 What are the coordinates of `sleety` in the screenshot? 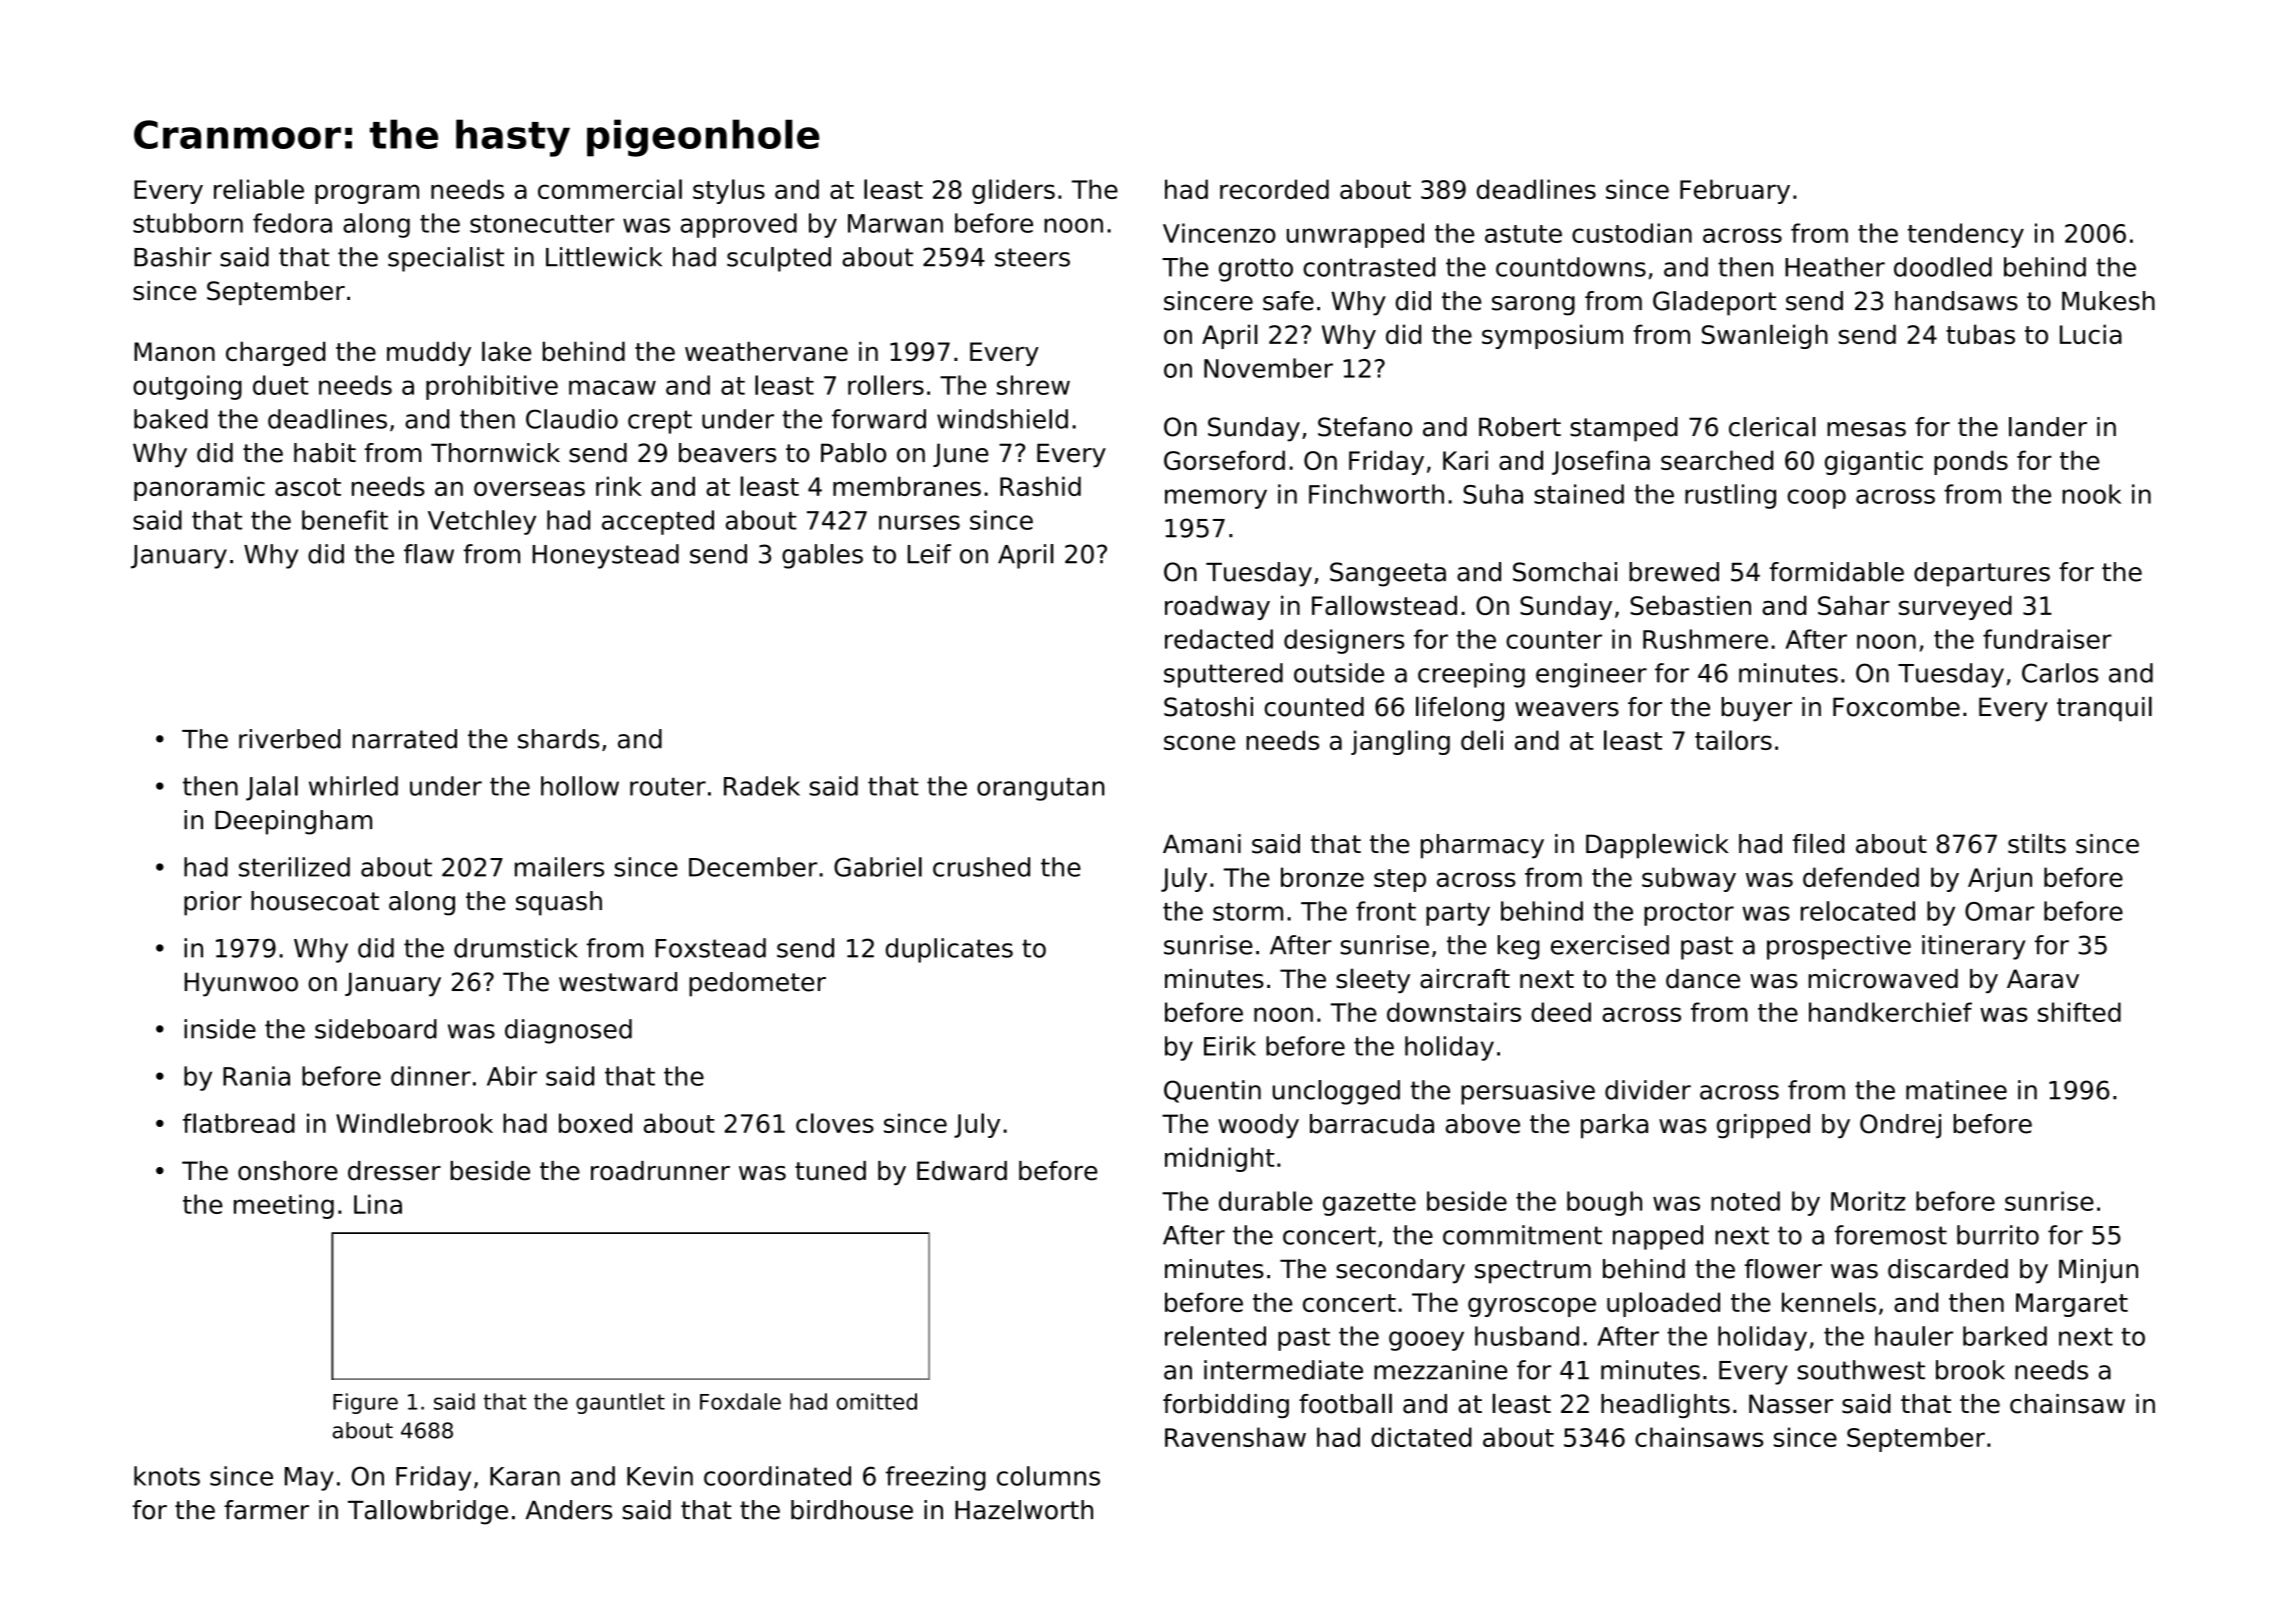 It's located at (1373, 980).
